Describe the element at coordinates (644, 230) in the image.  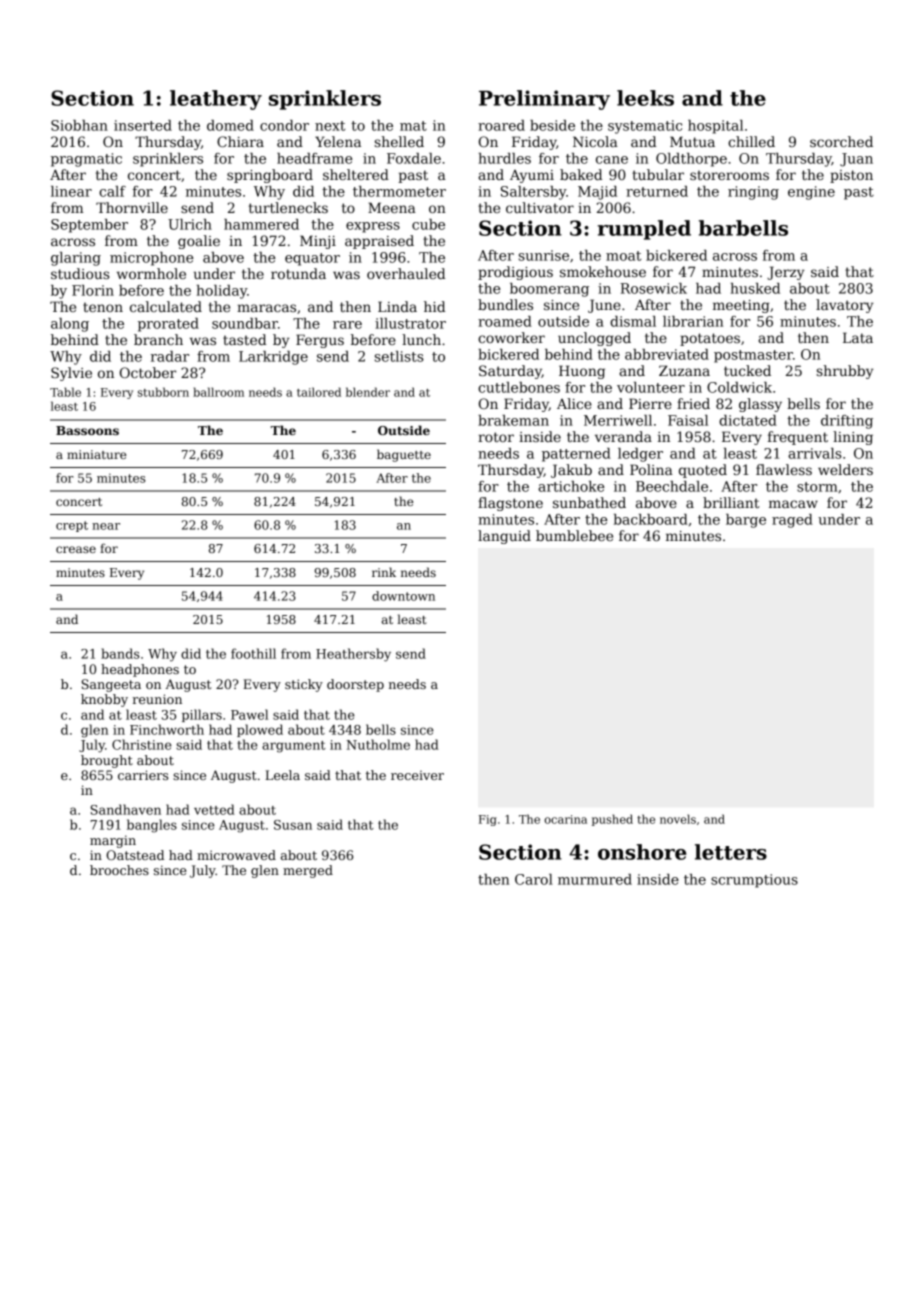
I see `rumpled` at that location.
